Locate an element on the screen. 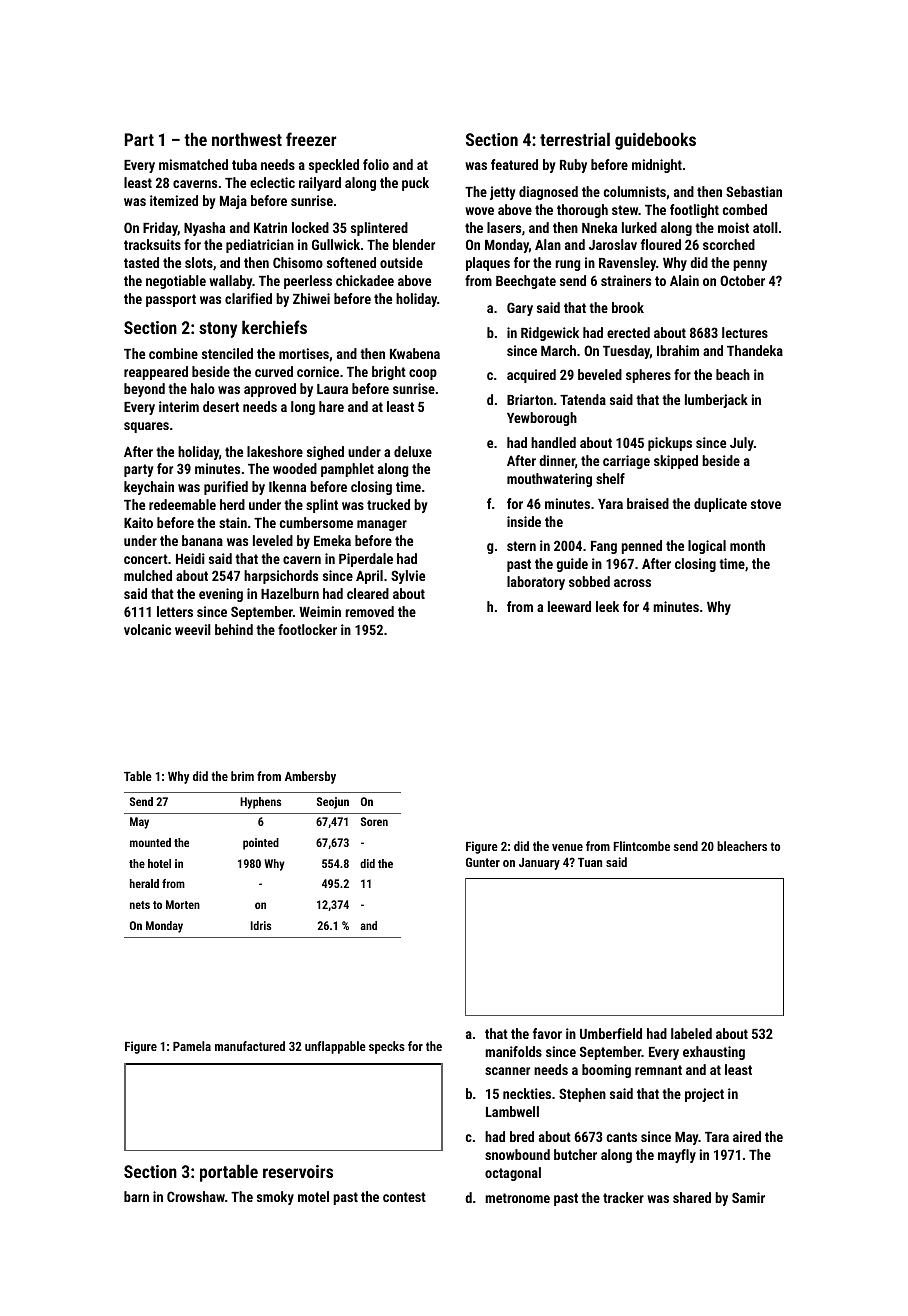 The height and width of the screenshot is (1316, 908). Idris is located at coordinates (261, 925).
